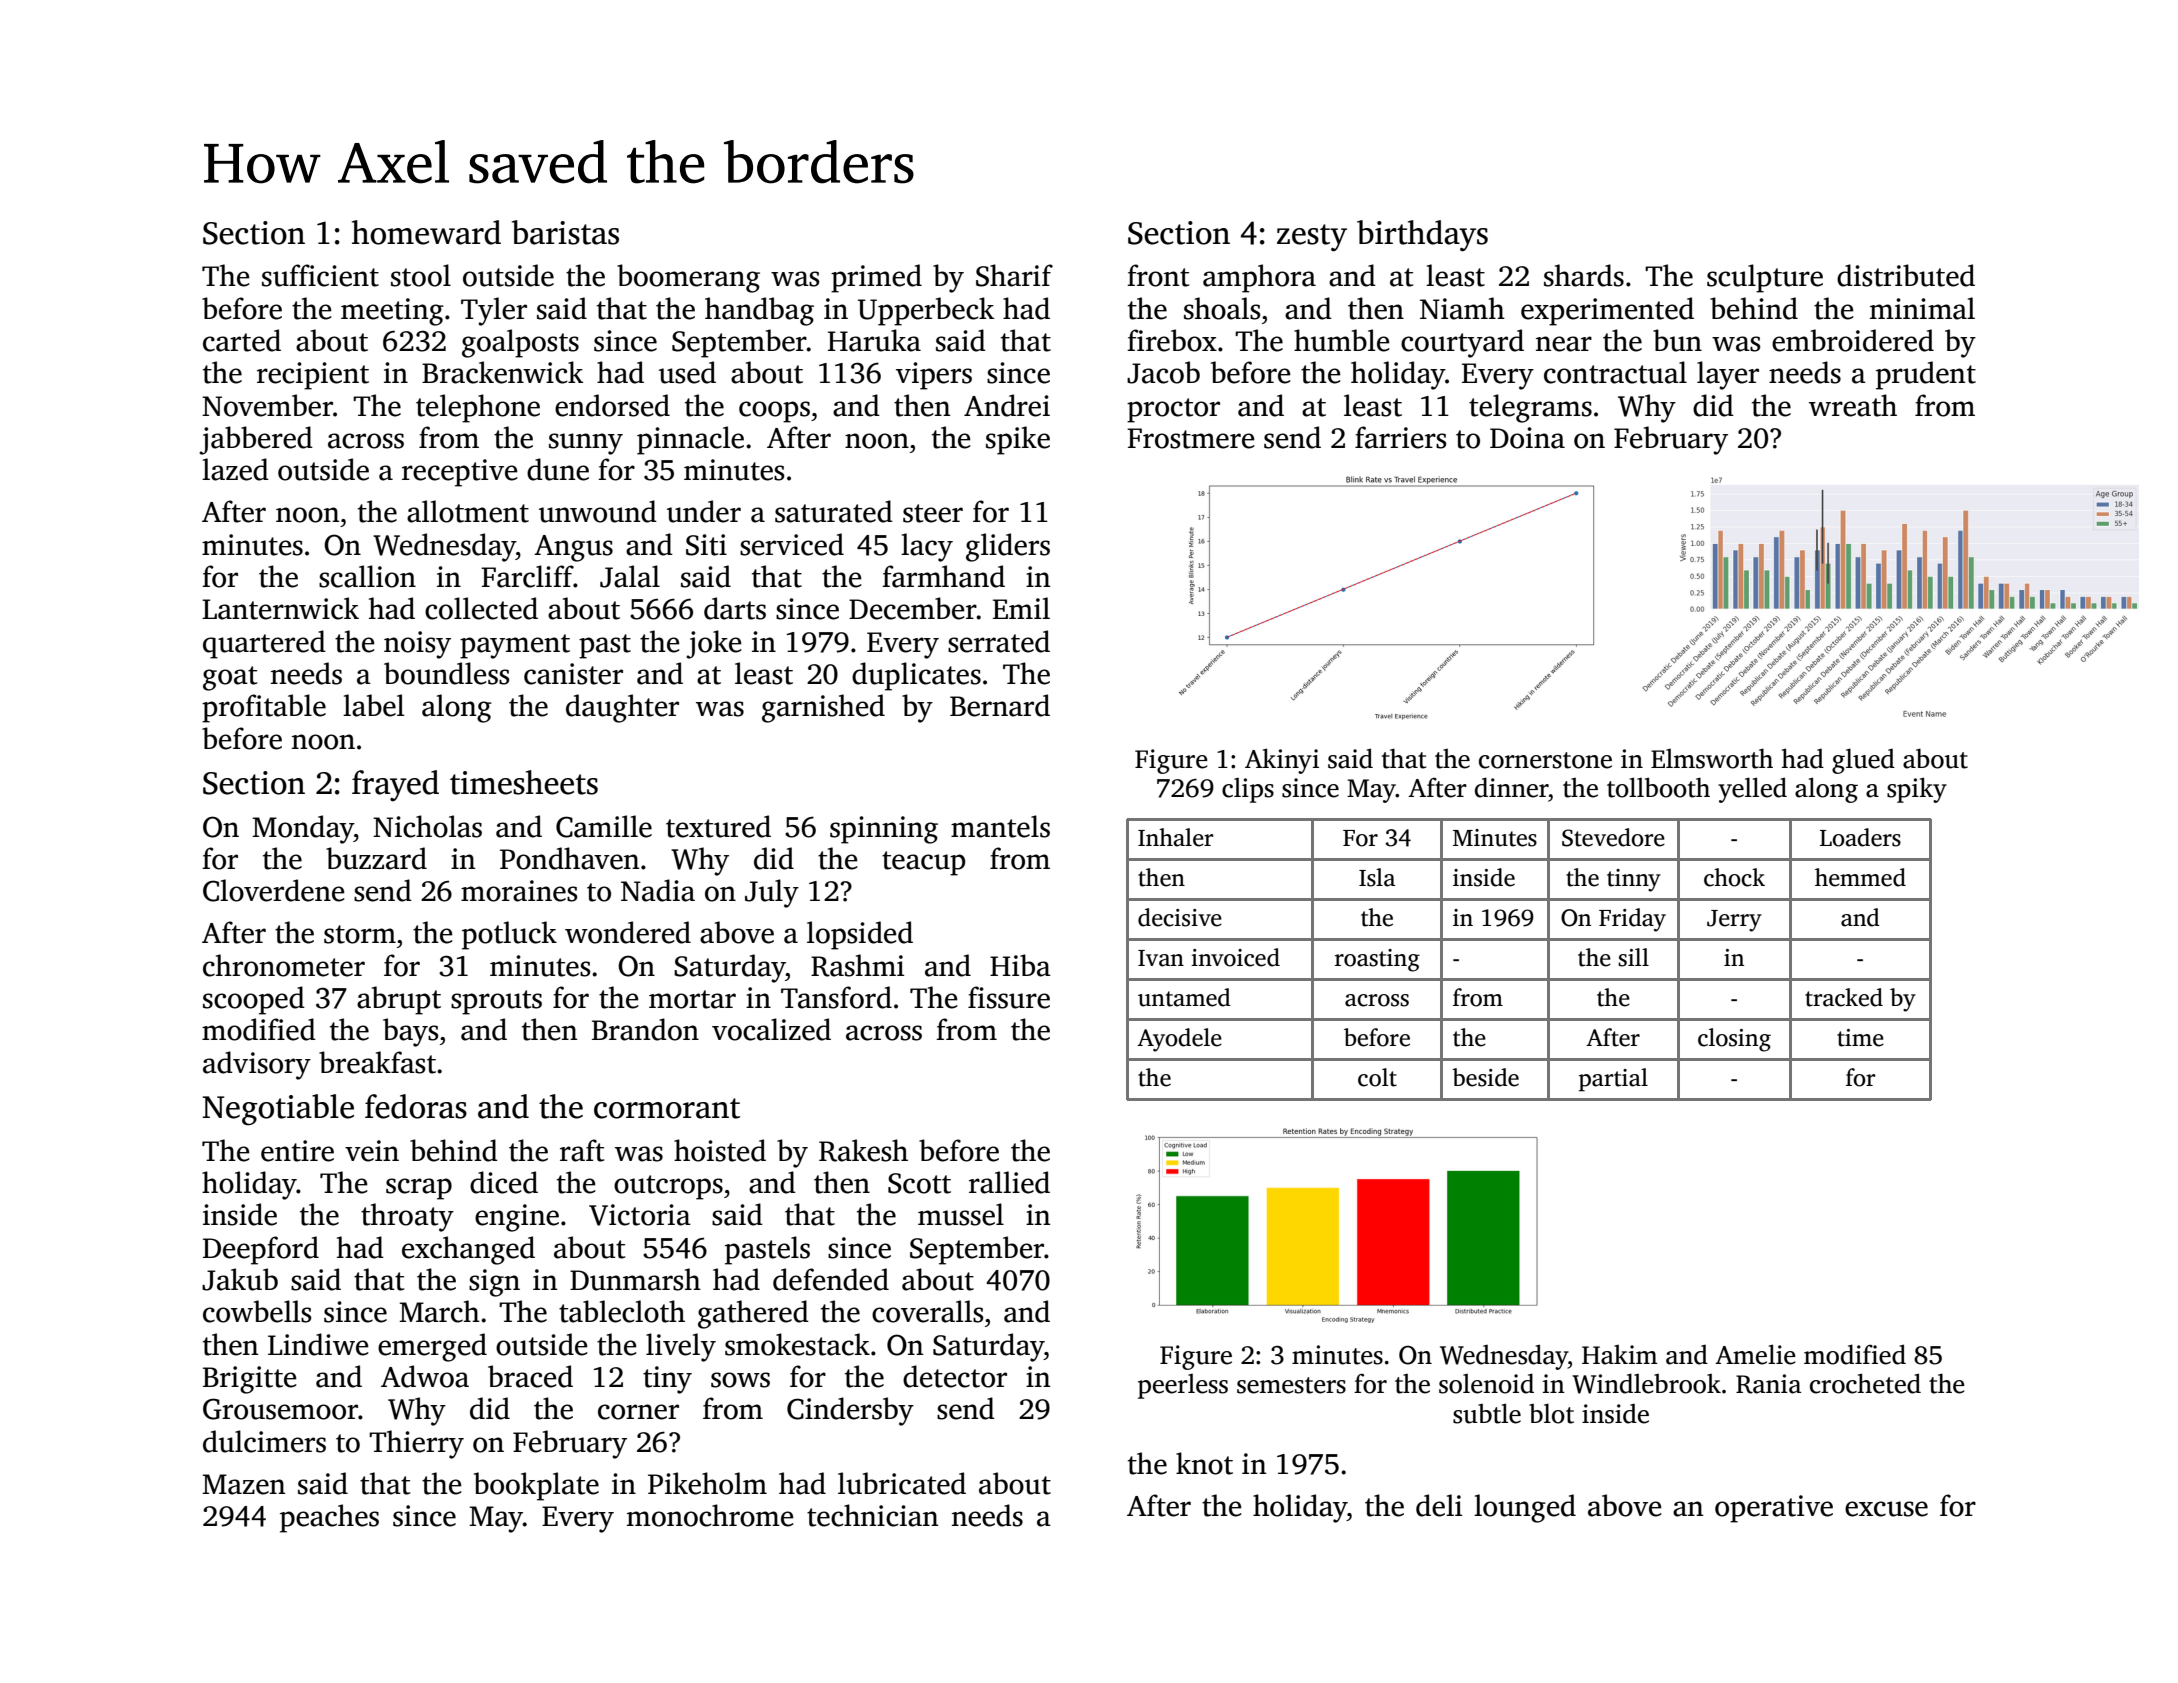 The image size is (2178, 1683). I want to click on Dunmarsh, so click(635, 1279).
